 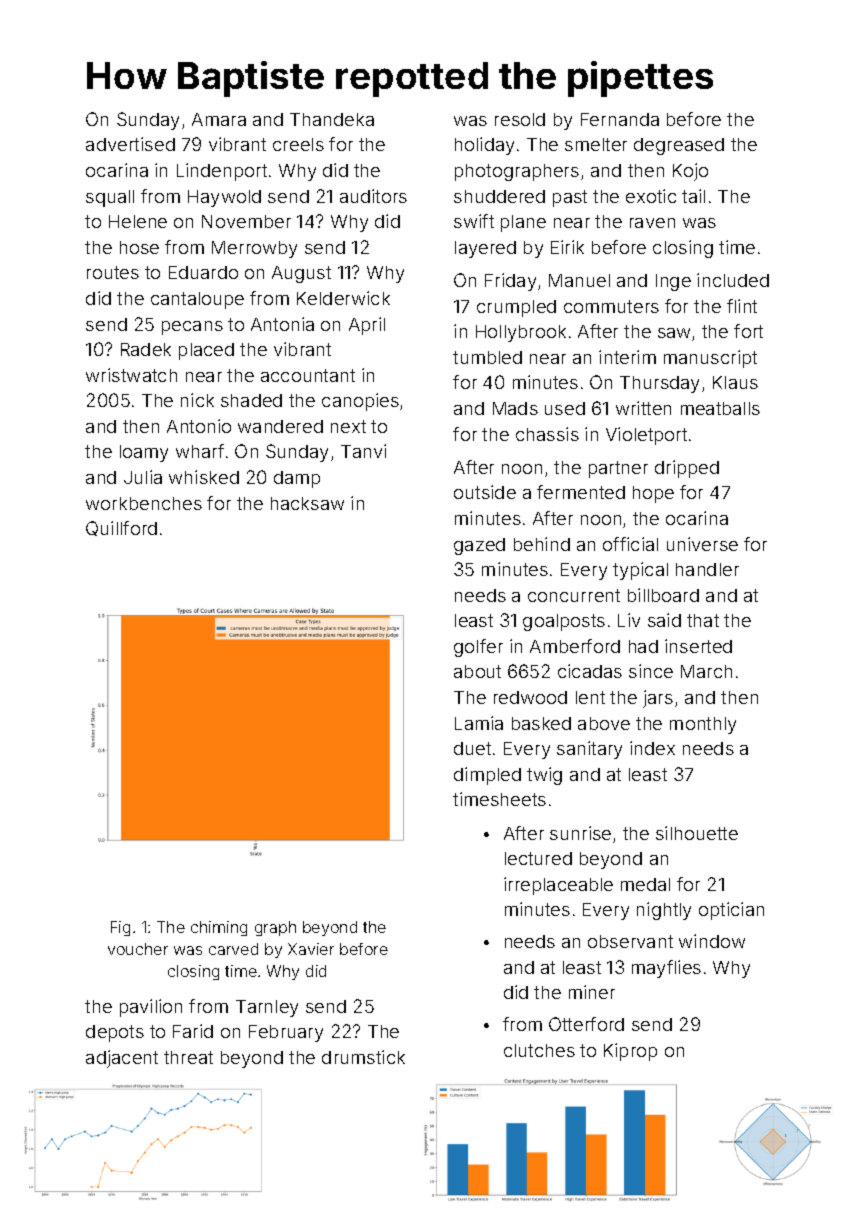 What do you see at coordinates (130, 144) in the page?
I see `advertised` at bounding box center [130, 144].
